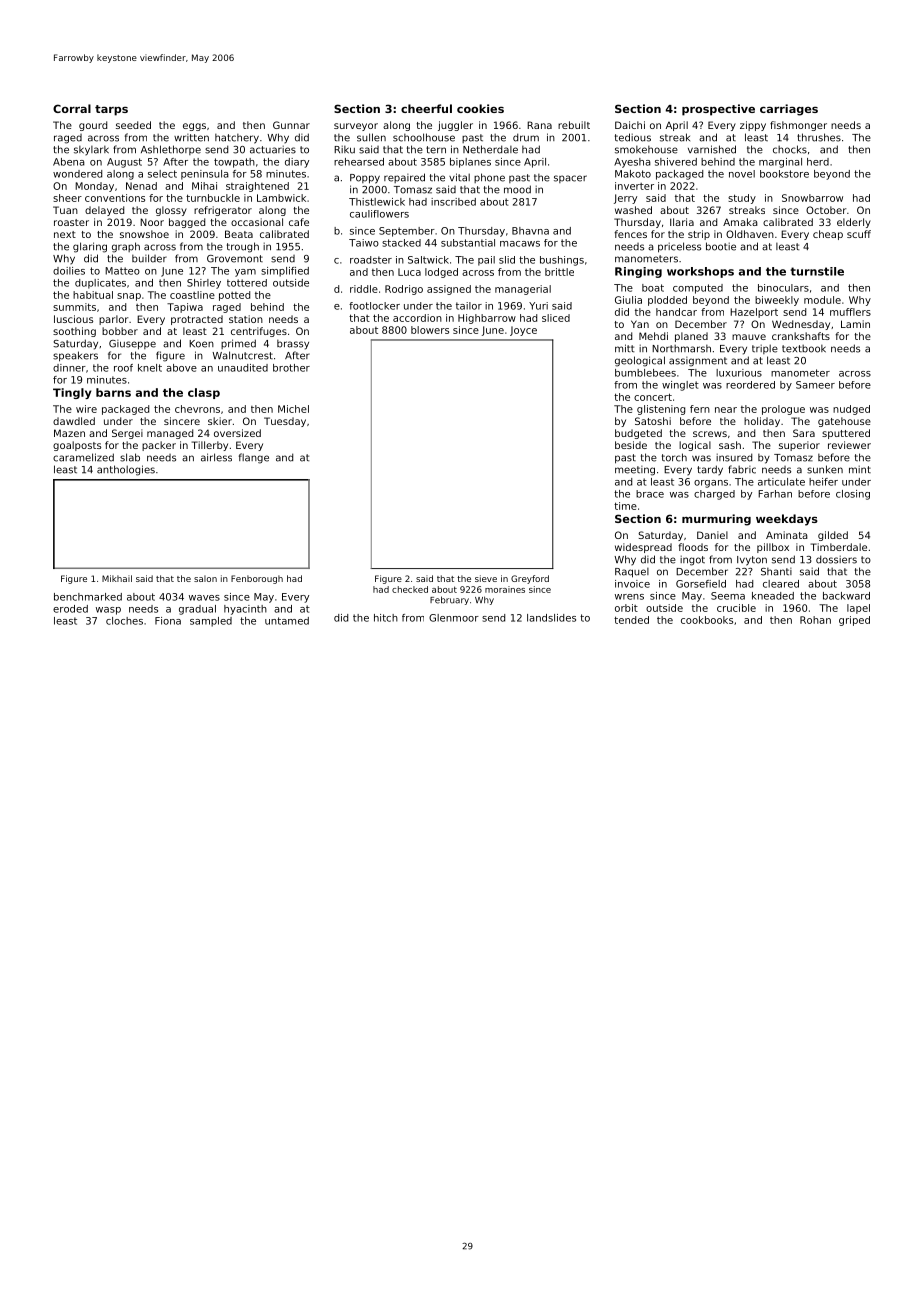  What do you see at coordinates (631, 620) in the screenshot?
I see `tended` at bounding box center [631, 620].
